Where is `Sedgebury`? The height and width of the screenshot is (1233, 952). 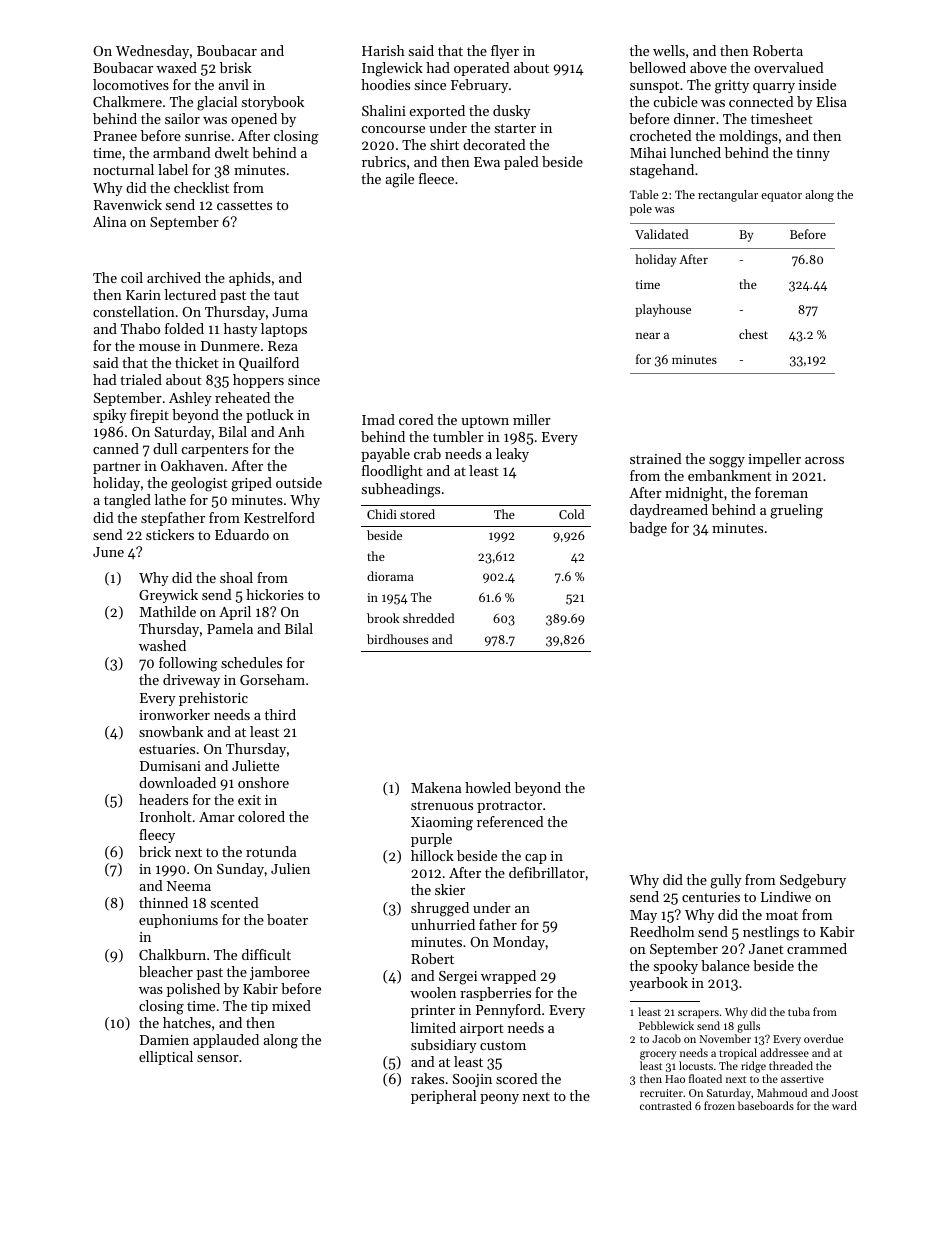 Sedgebury is located at coordinates (813, 881).
